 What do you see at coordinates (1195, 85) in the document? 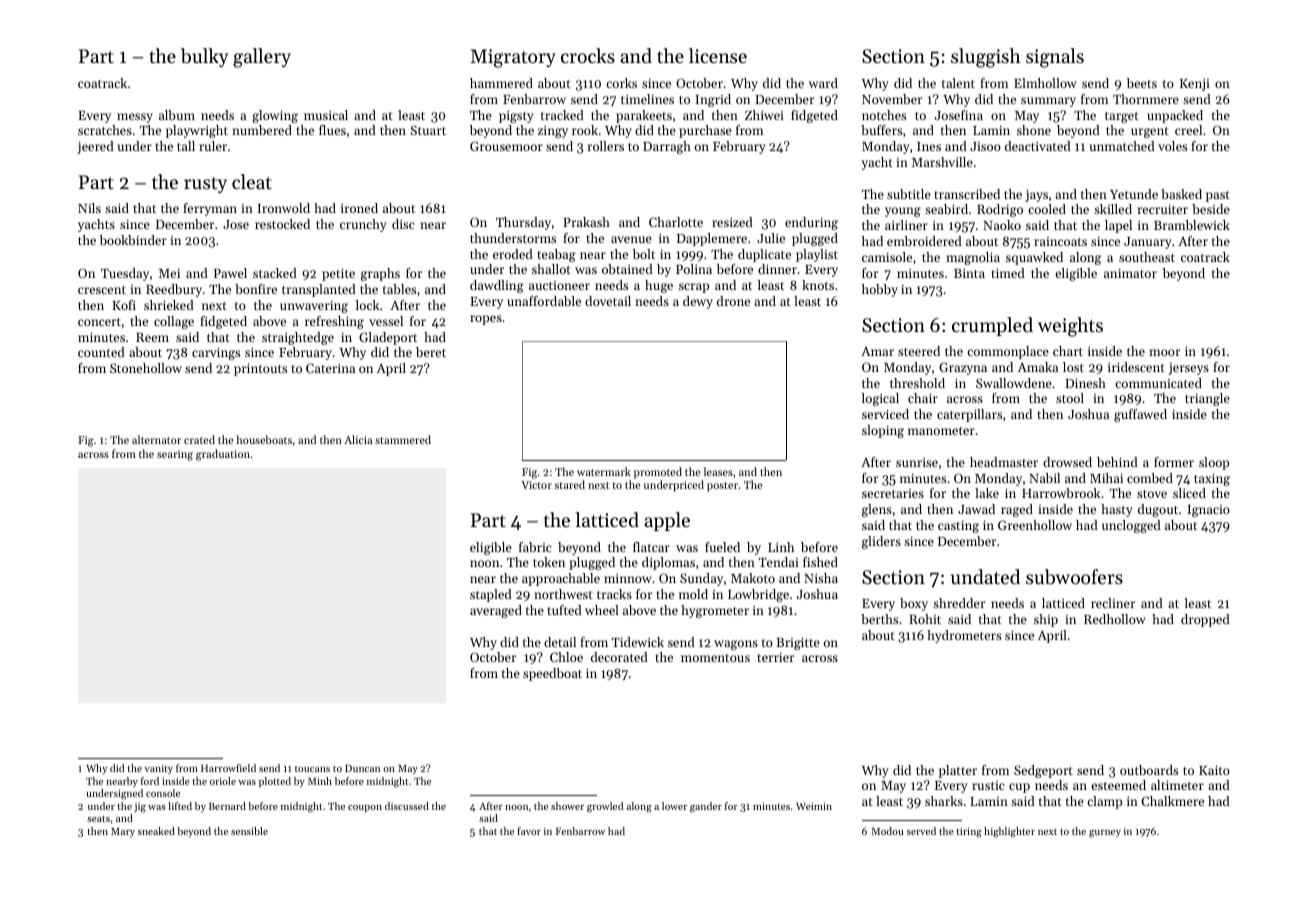
I see `Kenji` at bounding box center [1195, 85].
